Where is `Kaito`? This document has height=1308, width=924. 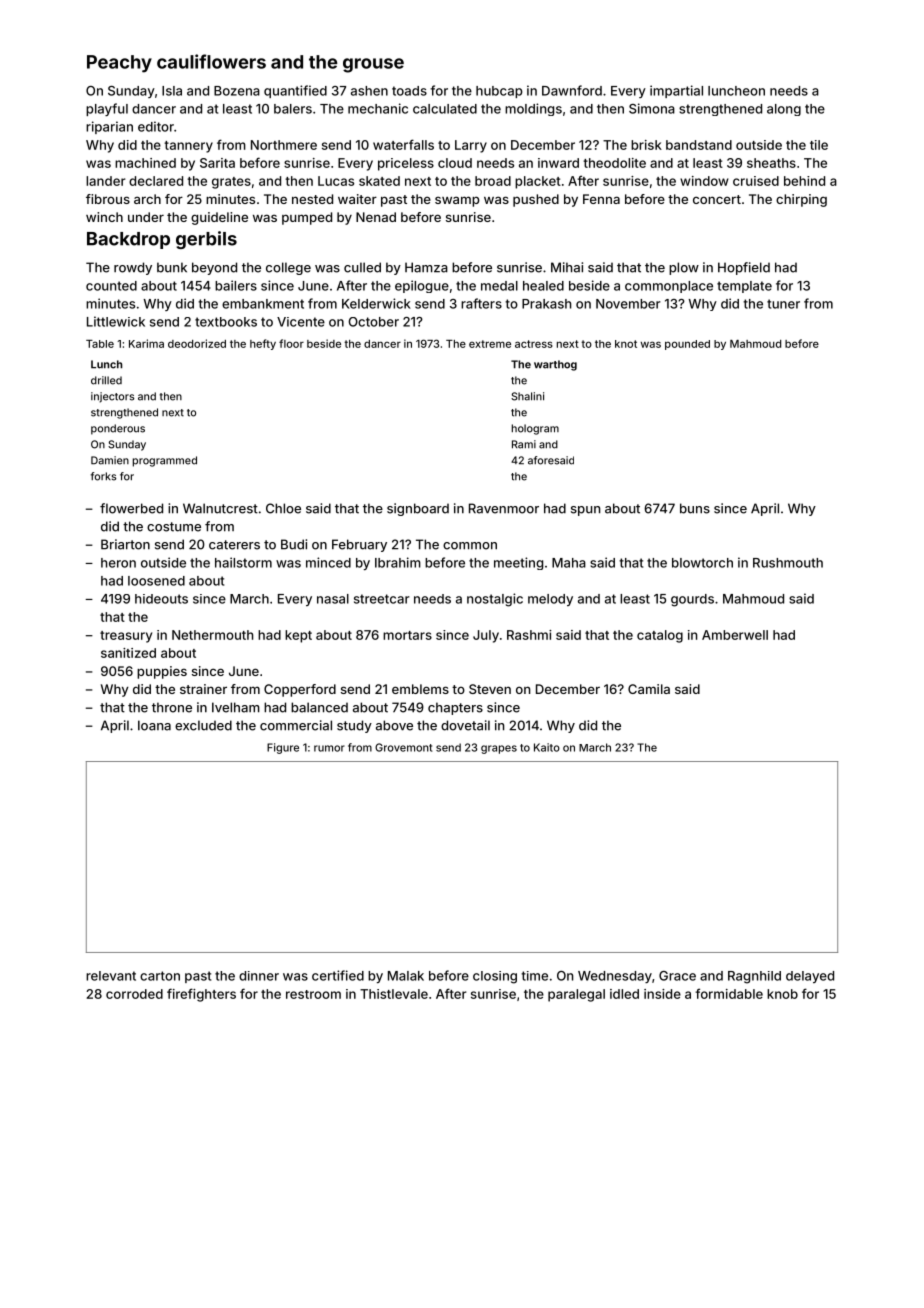
Kaito is located at coordinates (547, 747).
